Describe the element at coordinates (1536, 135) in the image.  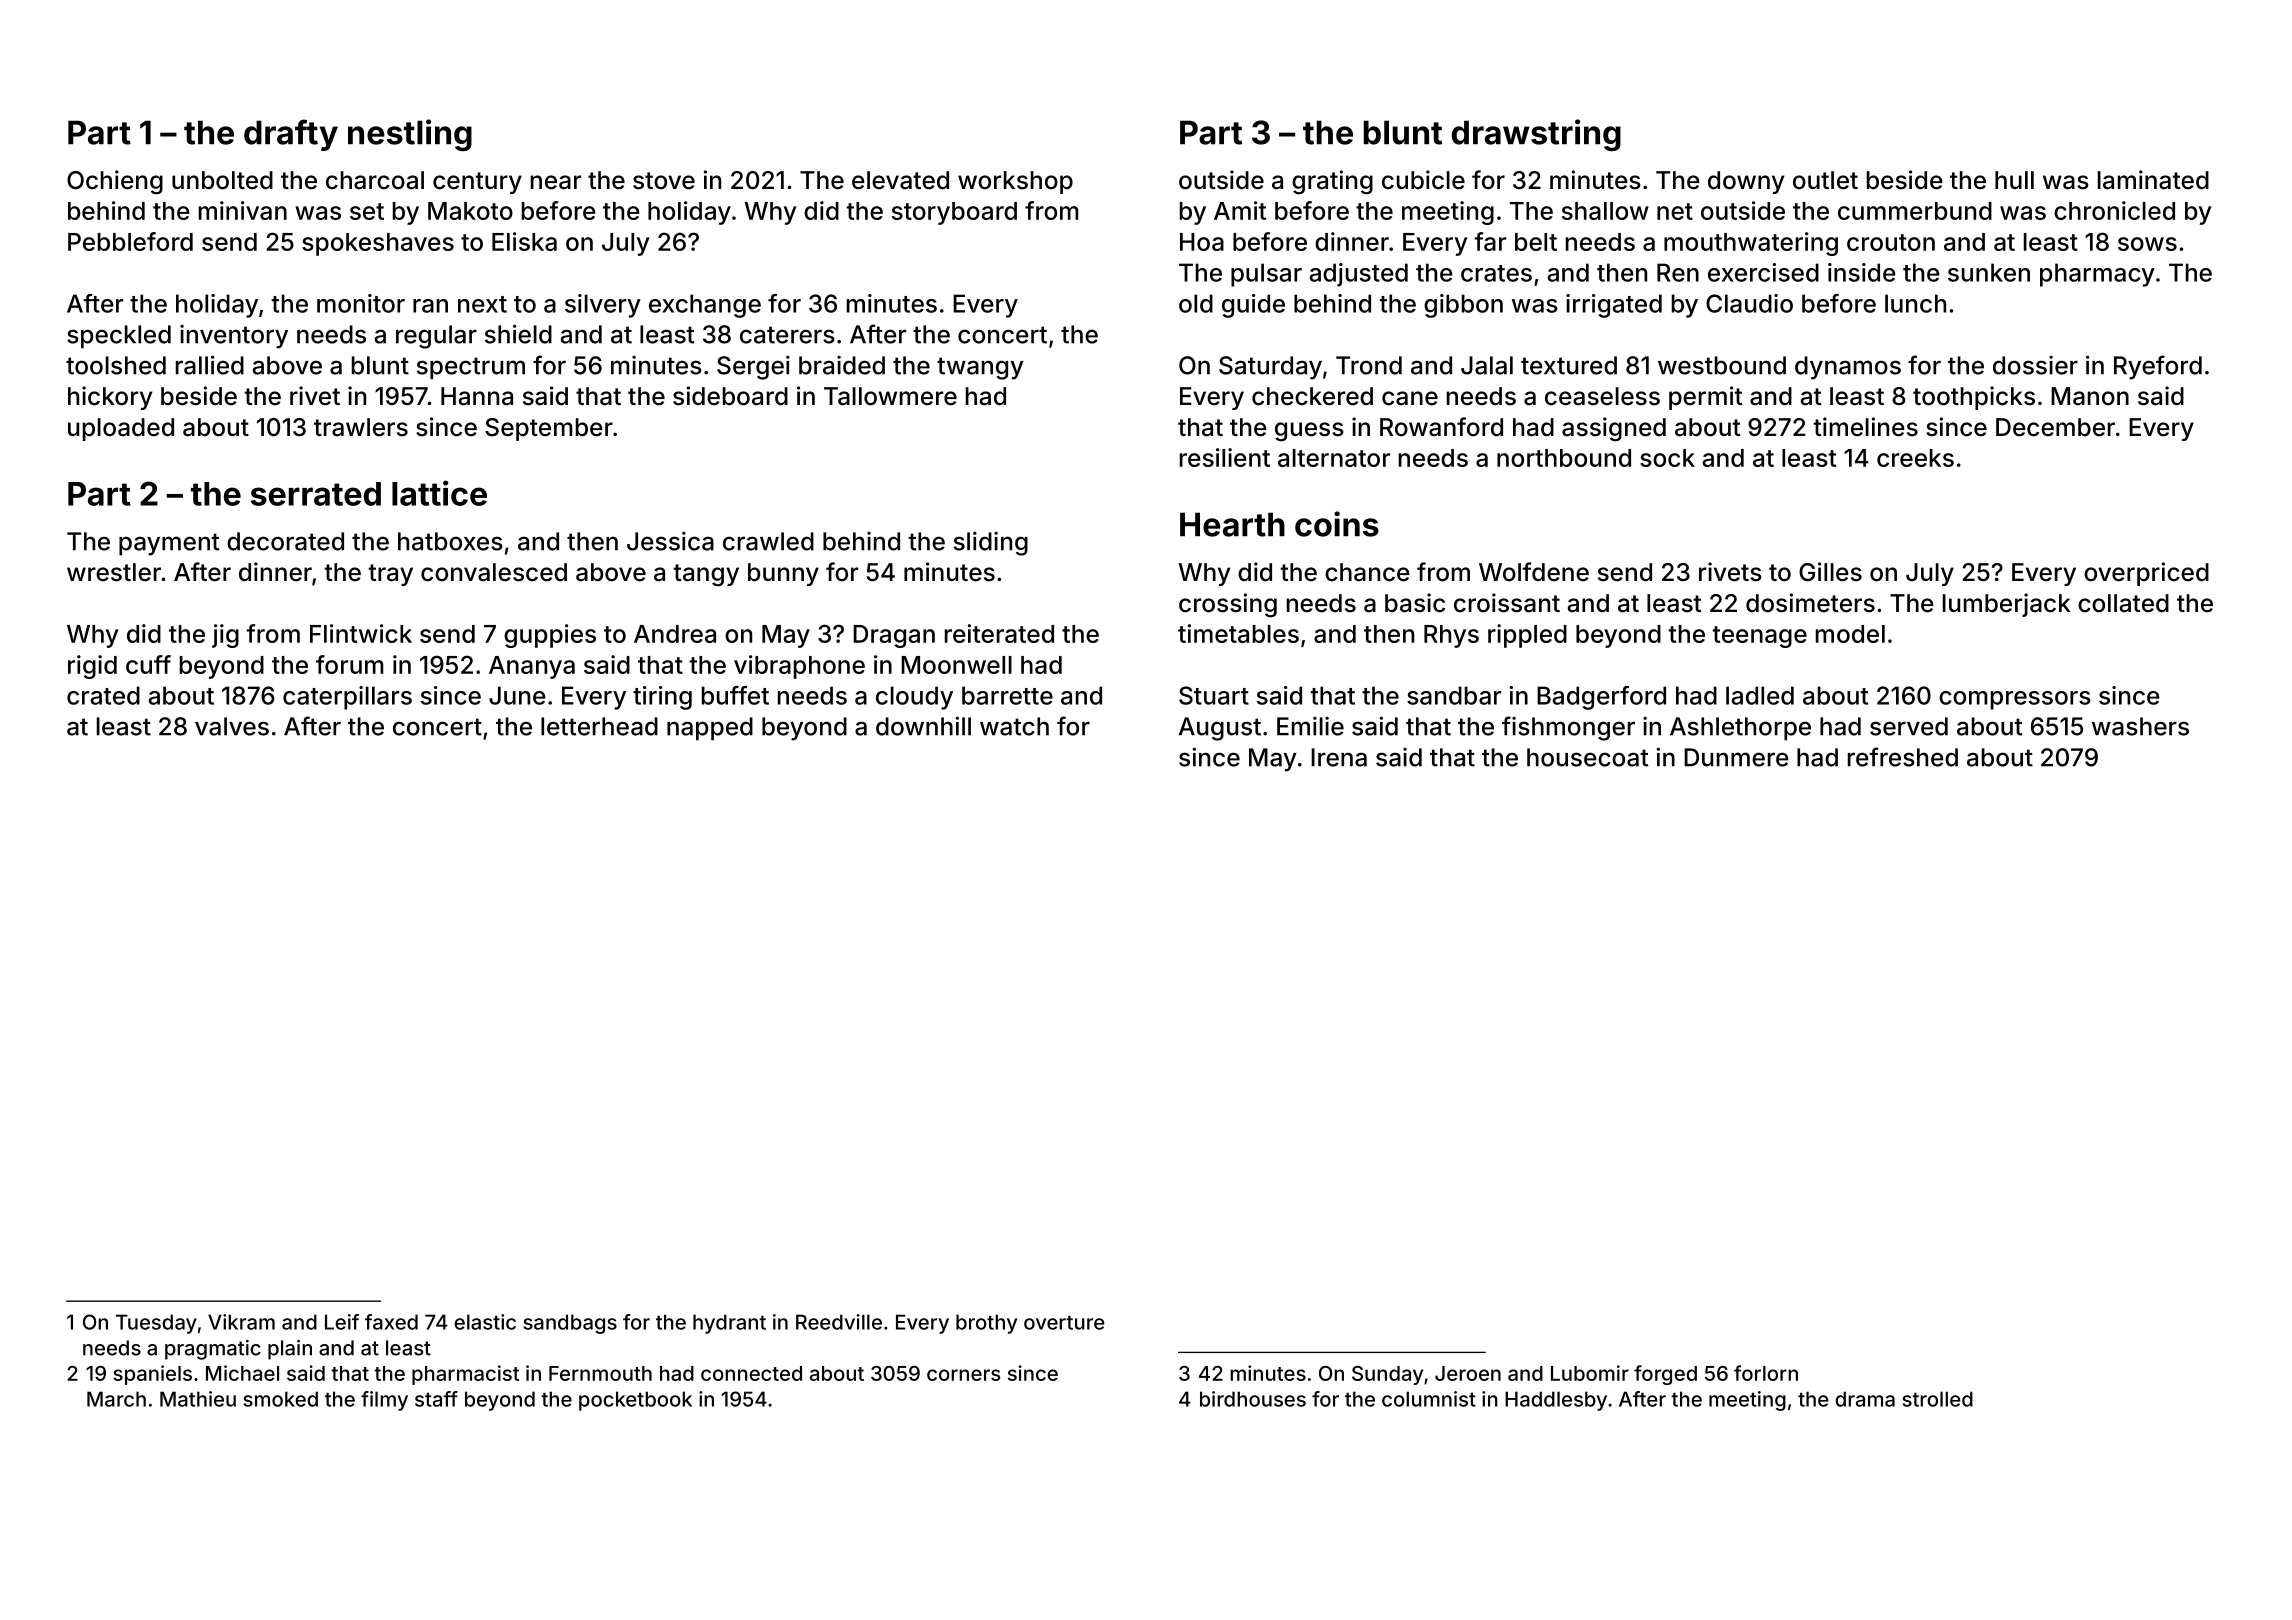
I see `drawstring` at that location.
